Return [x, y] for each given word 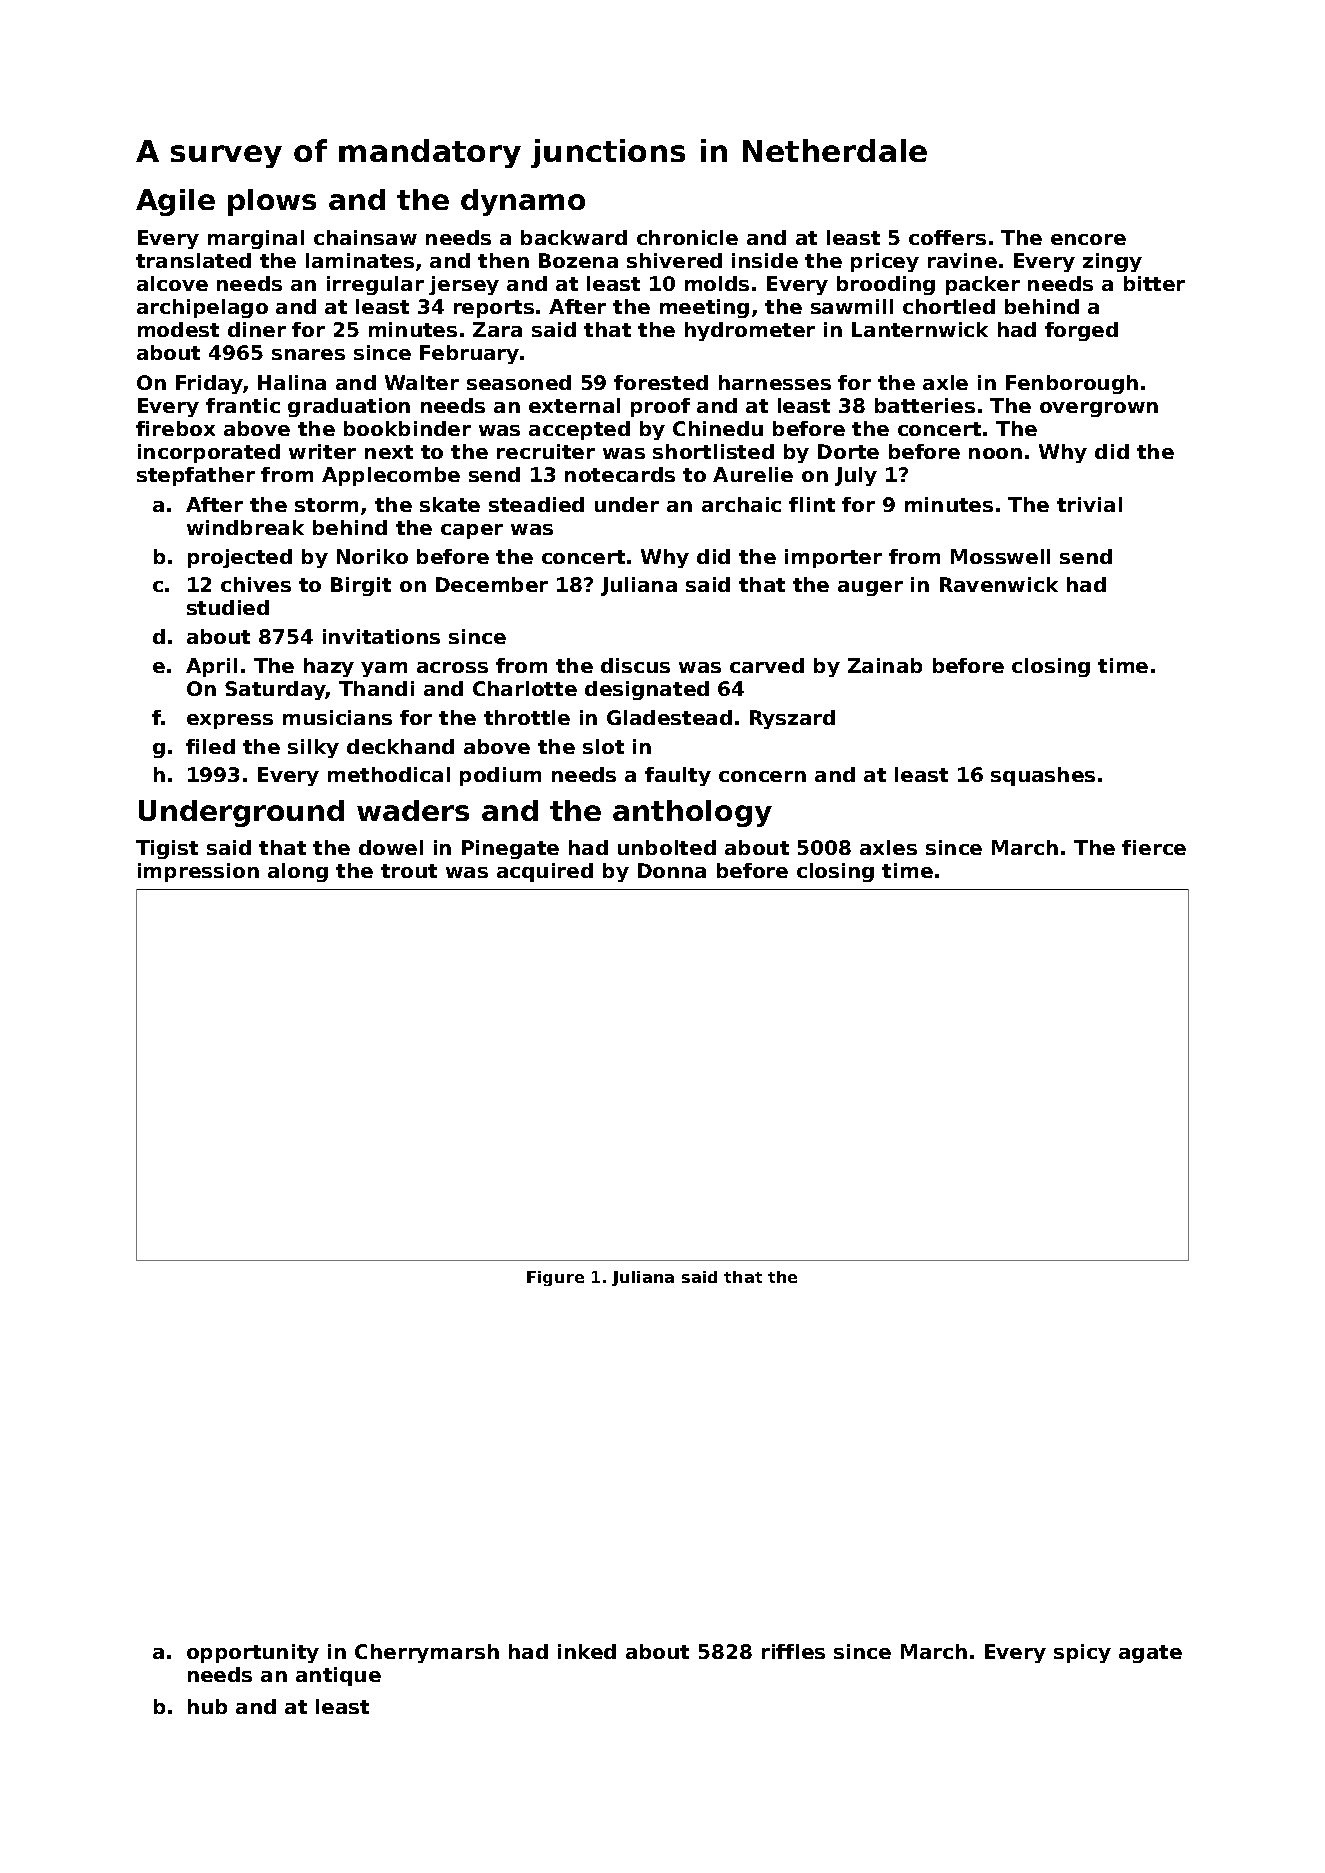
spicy [1082, 1653]
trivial [1089, 504]
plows [272, 202]
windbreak [245, 527]
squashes [1043, 776]
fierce [1154, 847]
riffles [793, 1651]
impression [198, 872]
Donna [672, 870]
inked [587, 1651]
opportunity [253, 1653]
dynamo [523, 202]
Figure [555, 1278]
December [492, 584]
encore [1088, 239]
